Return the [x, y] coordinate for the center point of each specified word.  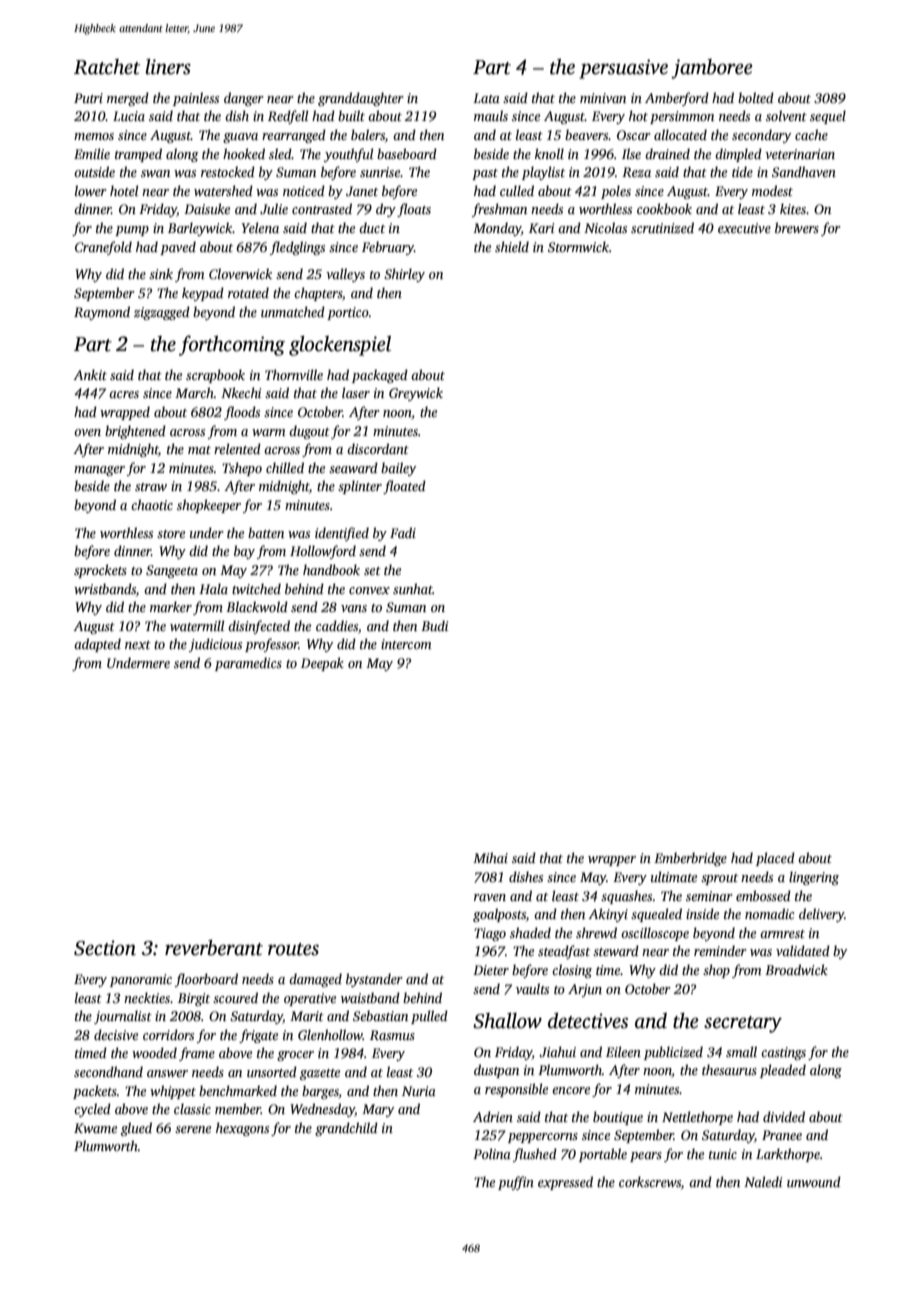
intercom [406, 644]
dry [386, 210]
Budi [434, 625]
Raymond [102, 313]
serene [193, 1129]
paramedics [248, 664]
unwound [814, 1181]
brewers [797, 227]
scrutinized [662, 227]
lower [91, 190]
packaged [380, 376]
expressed [565, 1183]
